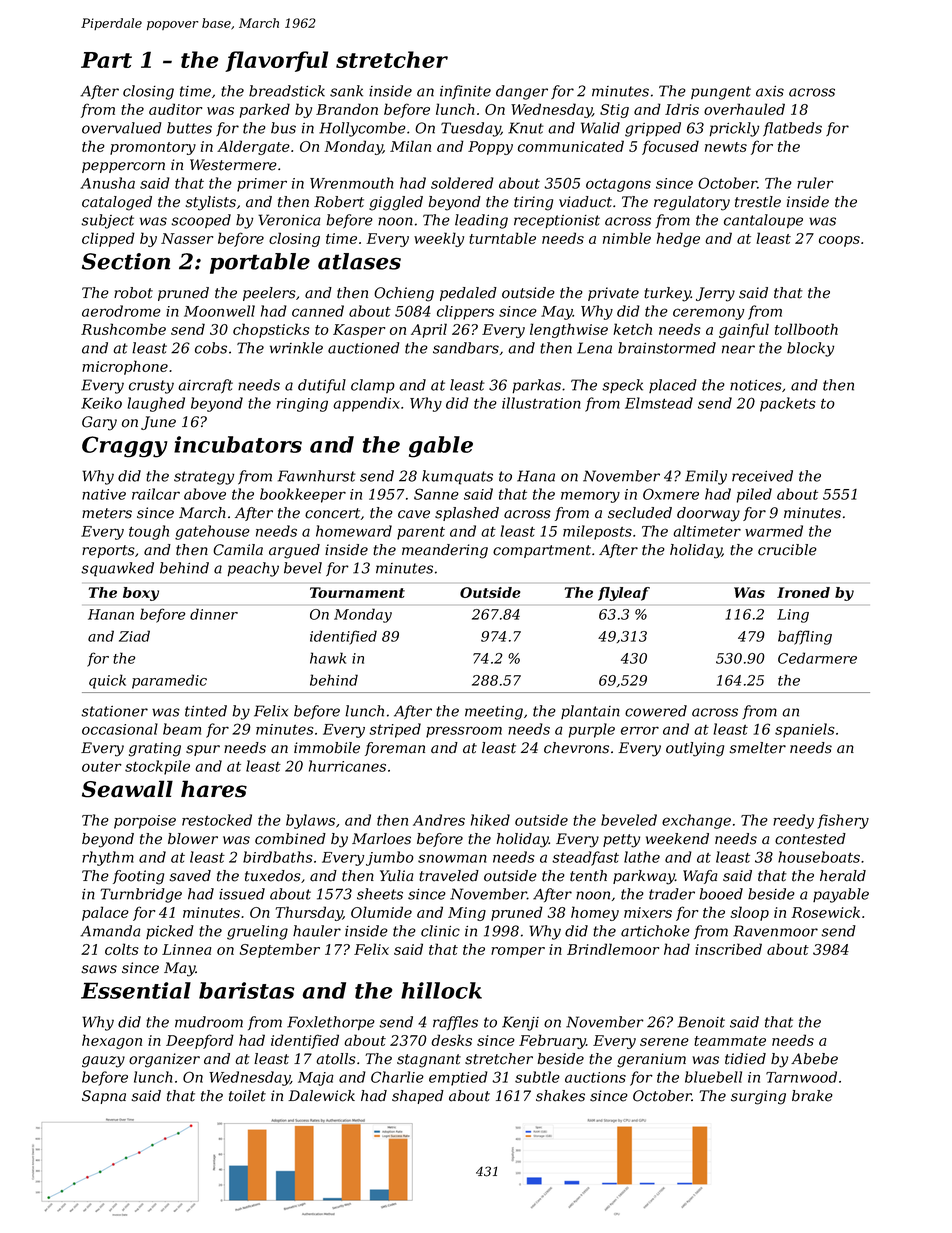 This screenshot has height=1233, width=952. Describe the element at coordinates (696, 821) in the screenshot. I see `exchange` at that location.
